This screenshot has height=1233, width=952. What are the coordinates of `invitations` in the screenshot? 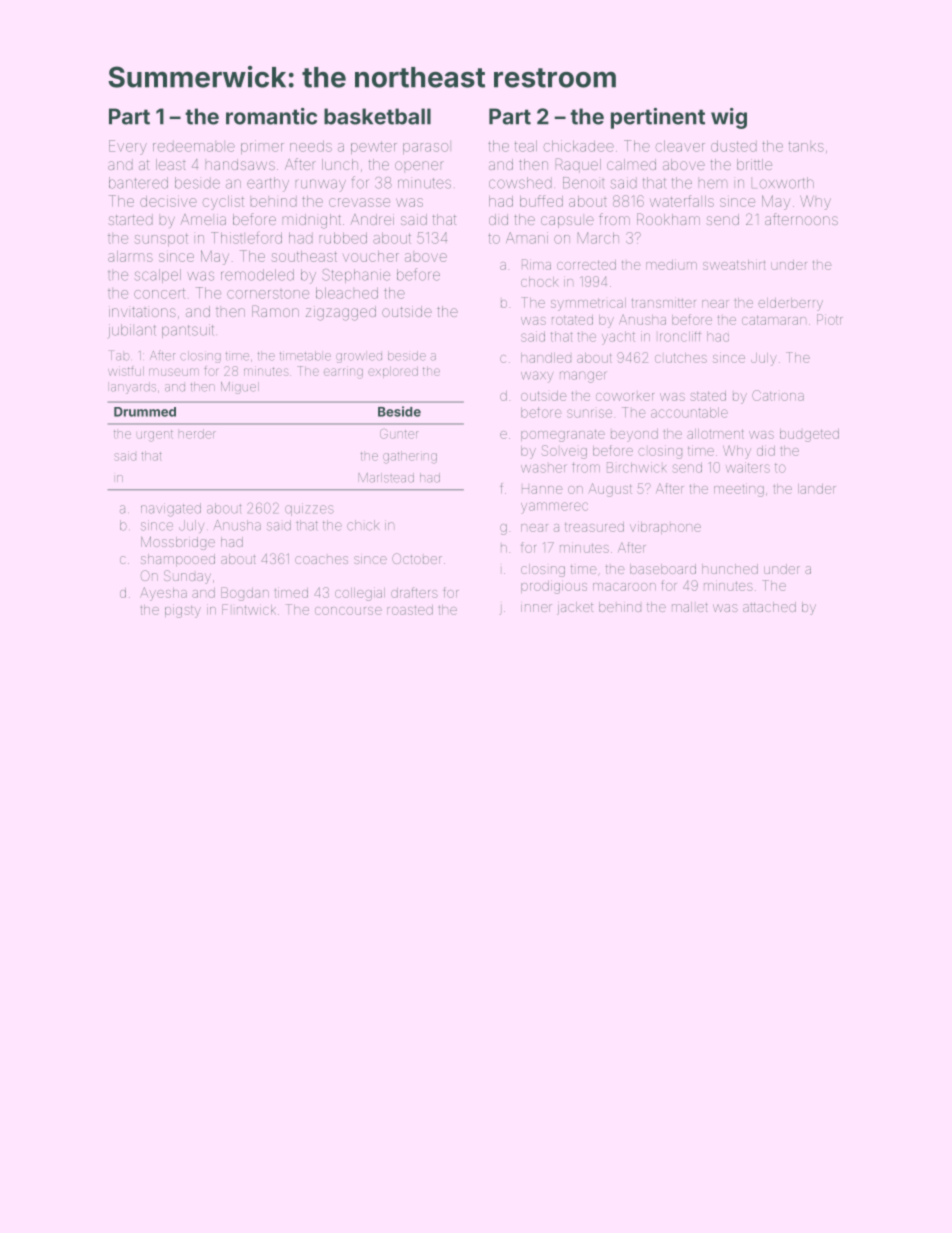 It's located at (142, 311).
